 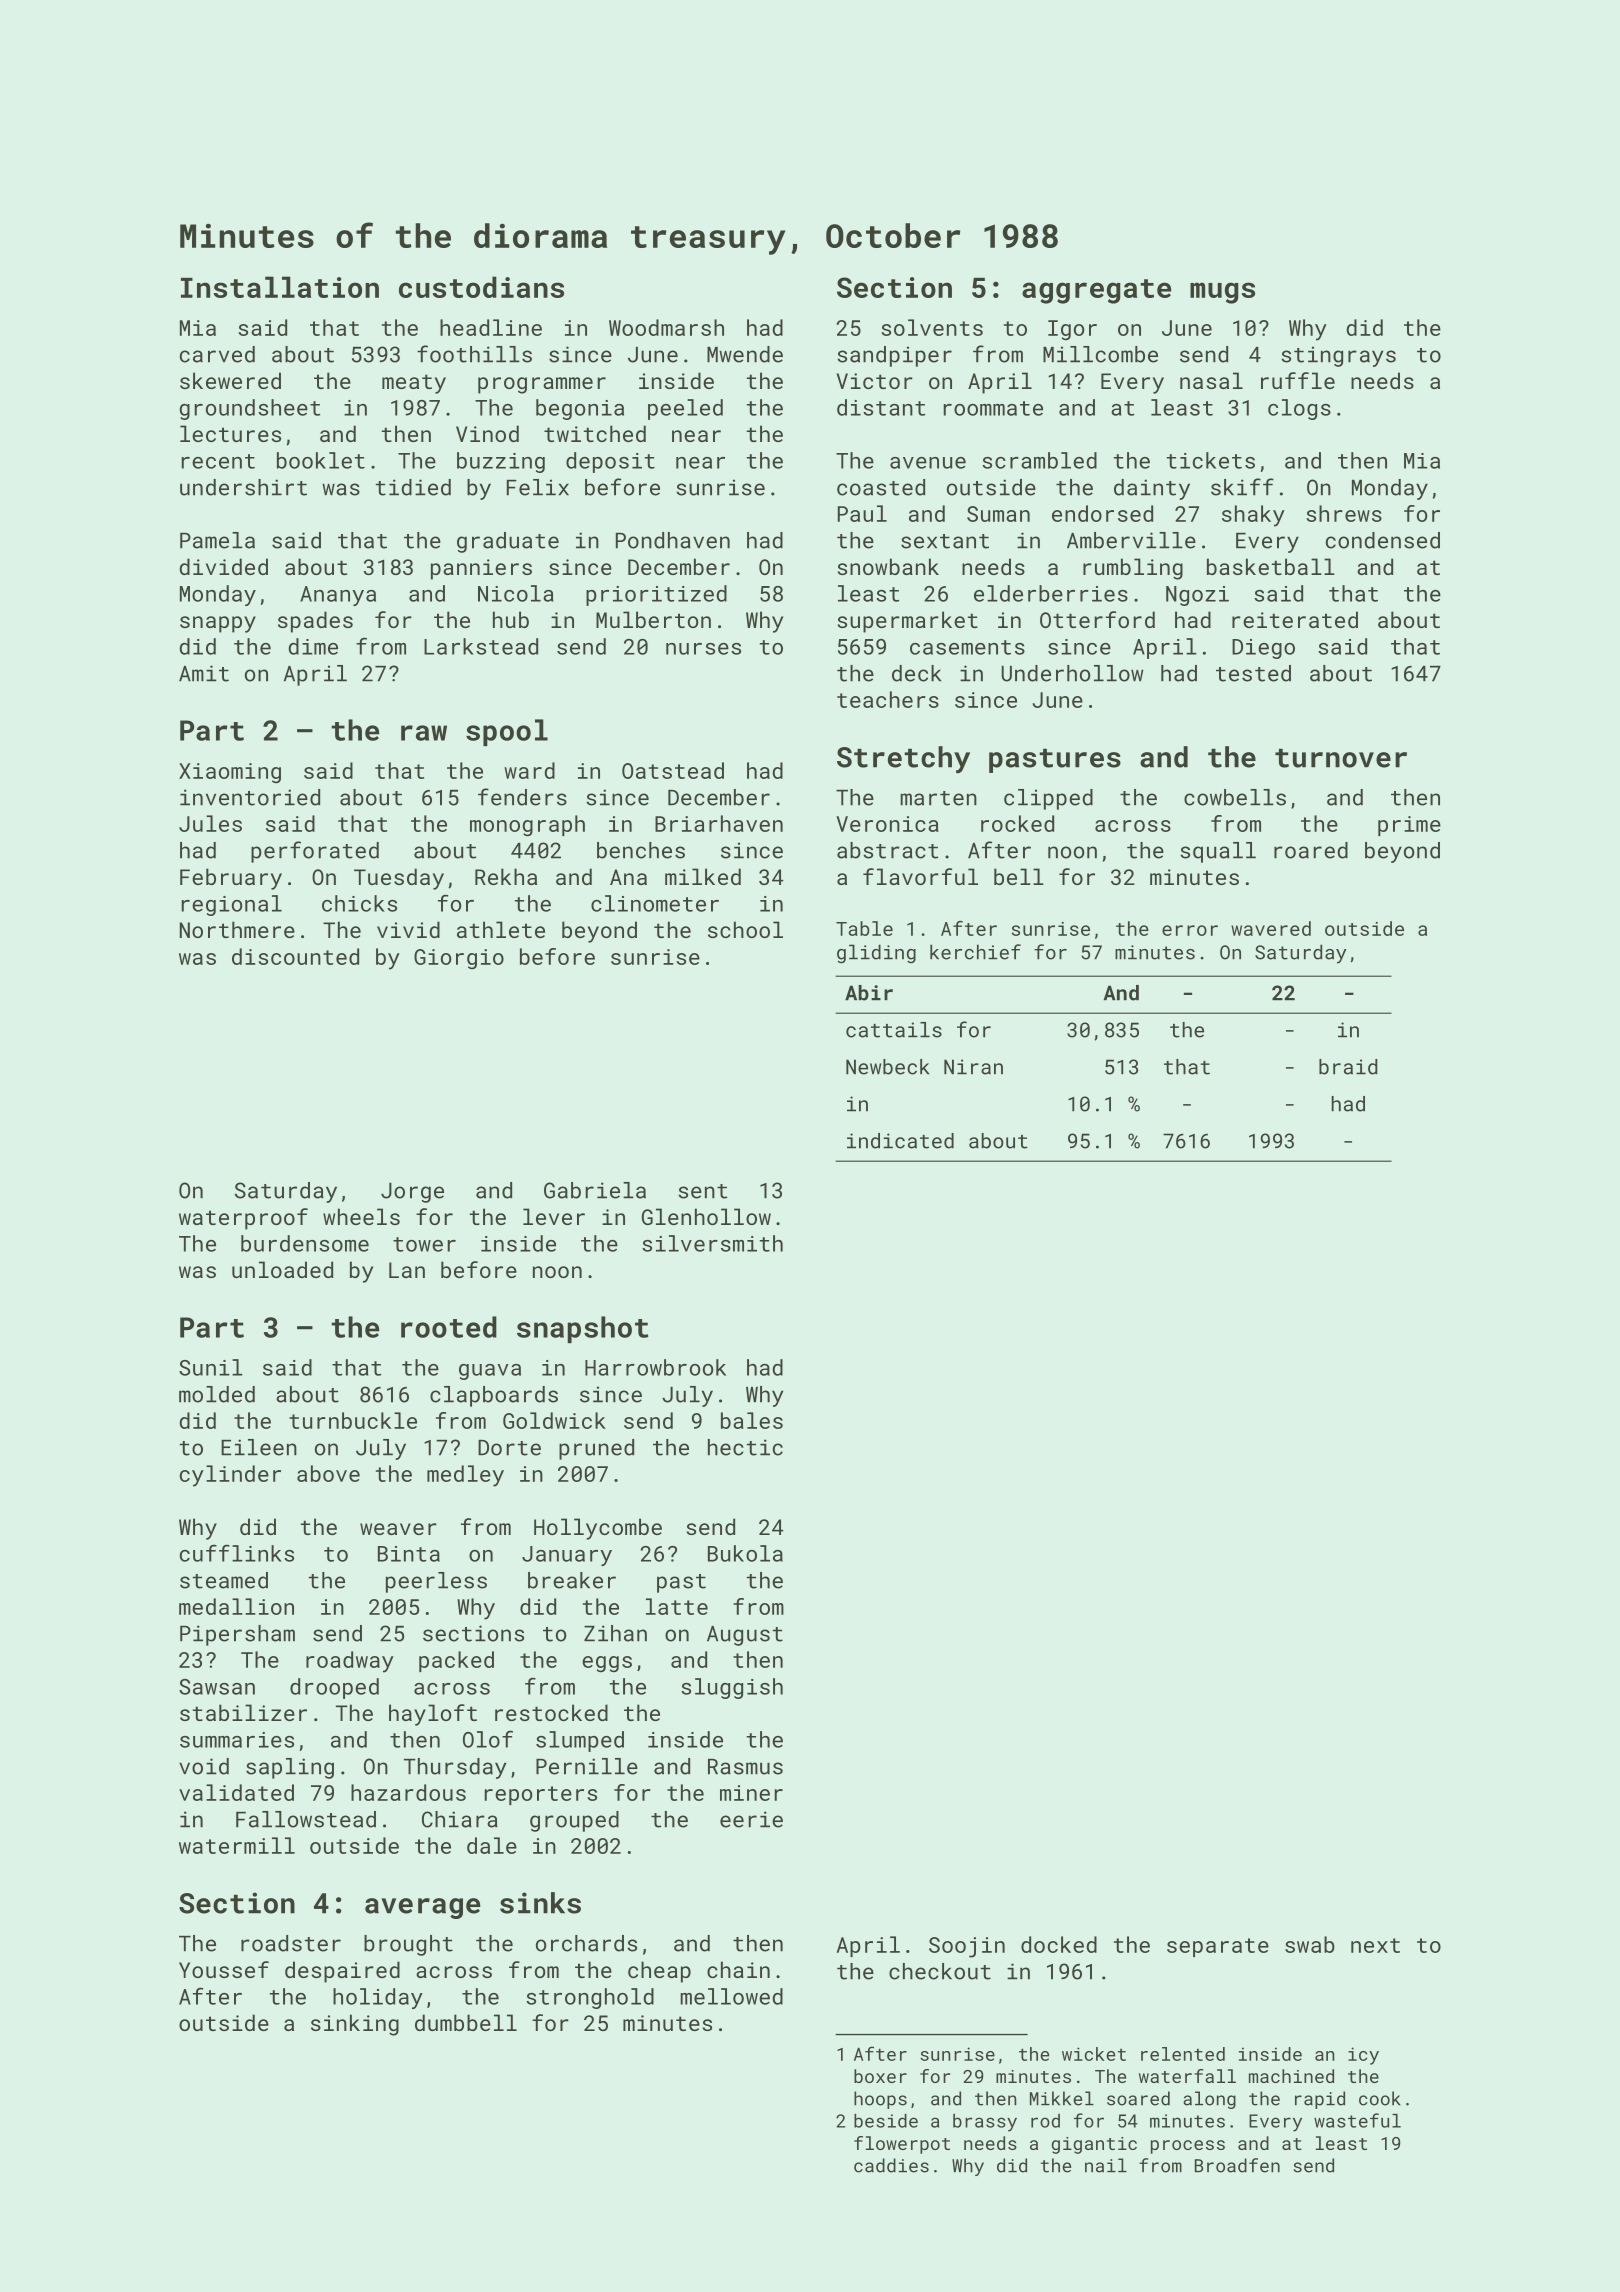 I want to click on unloaded, so click(x=282, y=1269).
